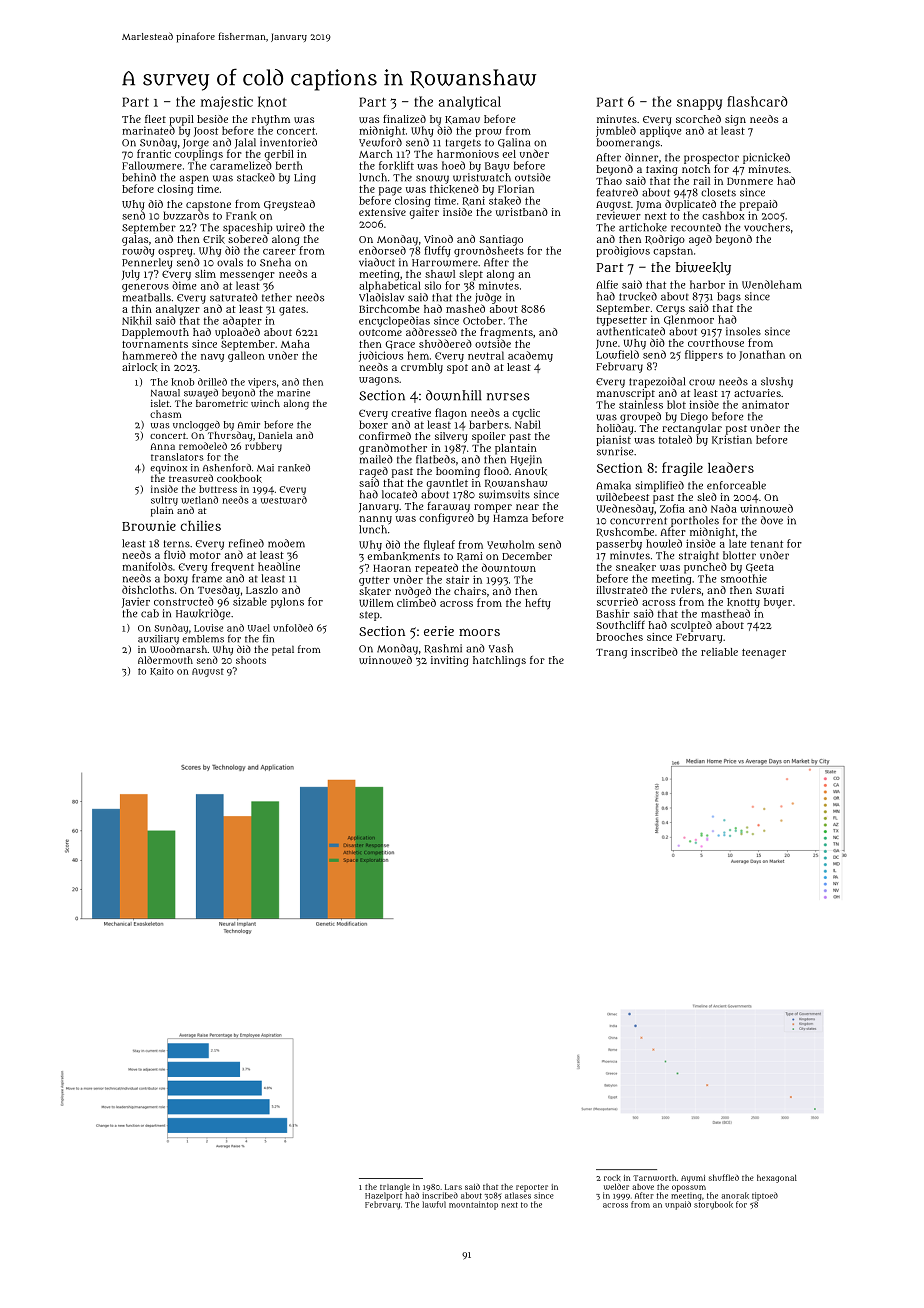 Image resolution: width=924 pixels, height=1308 pixels. What do you see at coordinates (501, 648) in the screenshot?
I see `Yash` at bounding box center [501, 648].
